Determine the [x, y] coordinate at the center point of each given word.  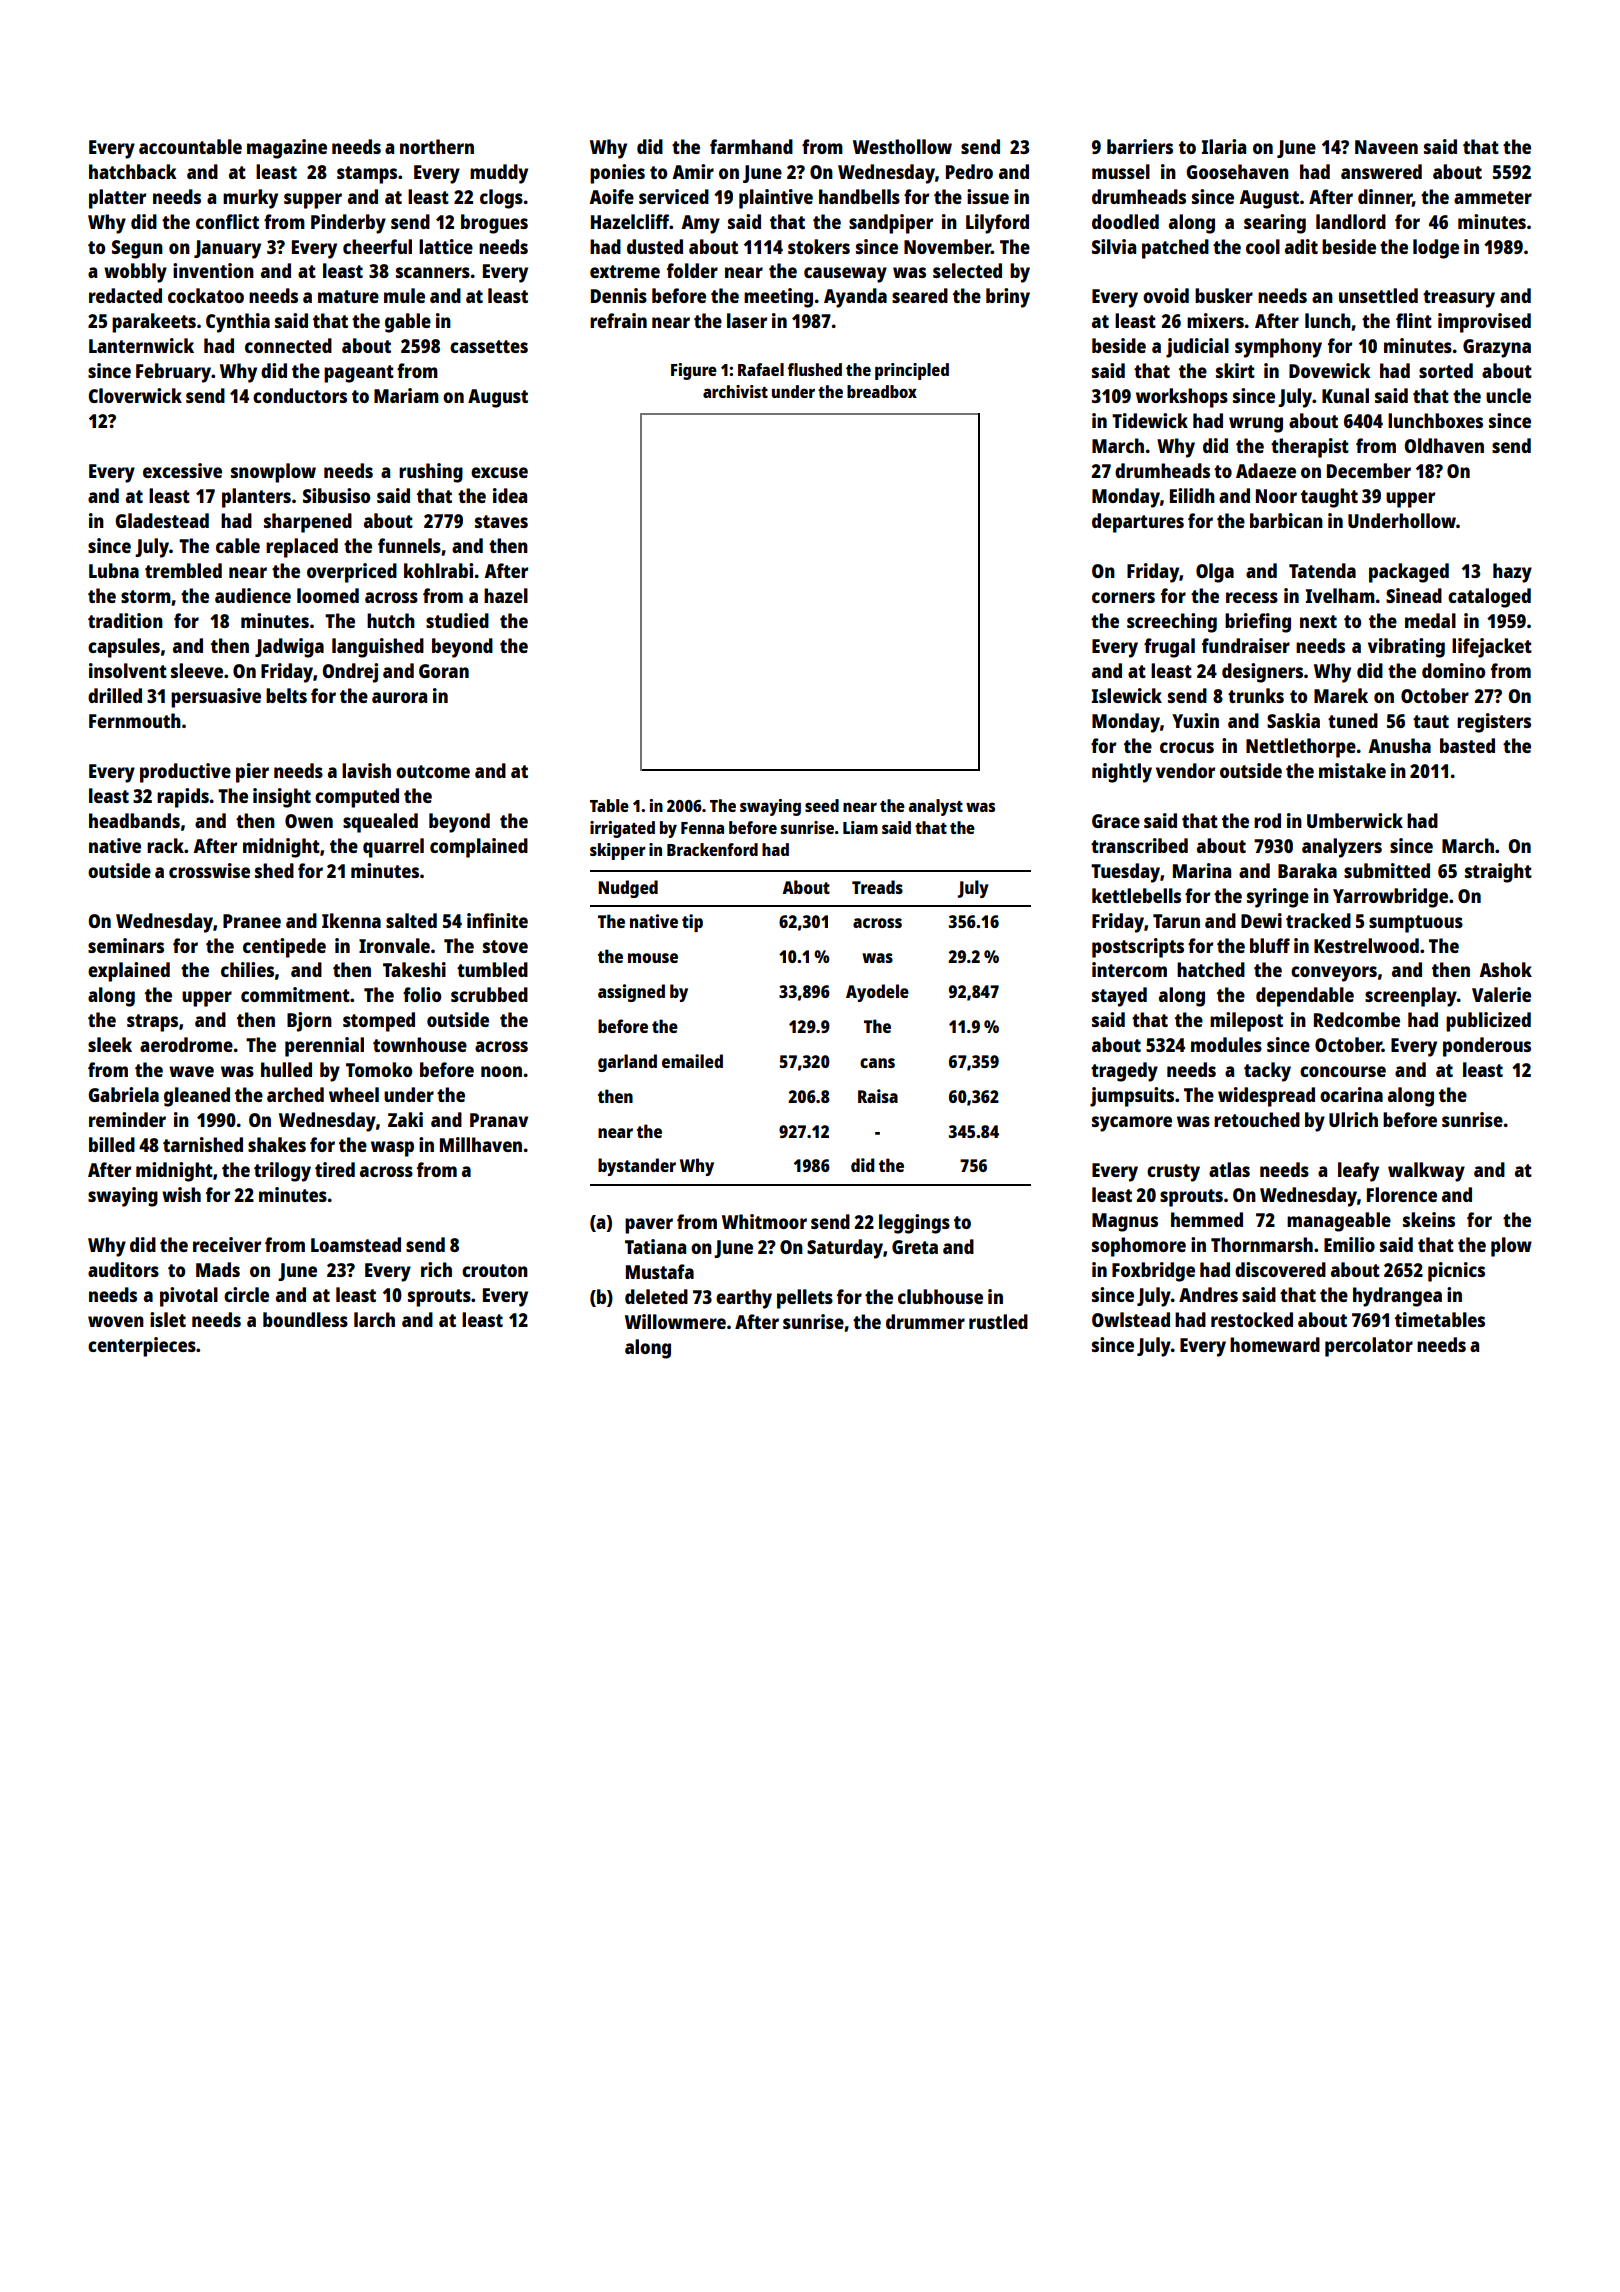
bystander [637, 1167]
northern [437, 146]
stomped [379, 1022]
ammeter [1493, 197]
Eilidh [1192, 495]
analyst [936, 807]
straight [1498, 873]
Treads [877, 887]
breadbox [882, 391]
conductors [300, 395]
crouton [495, 1270]
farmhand [751, 146]
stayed [1119, 997]
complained [479, 848]
